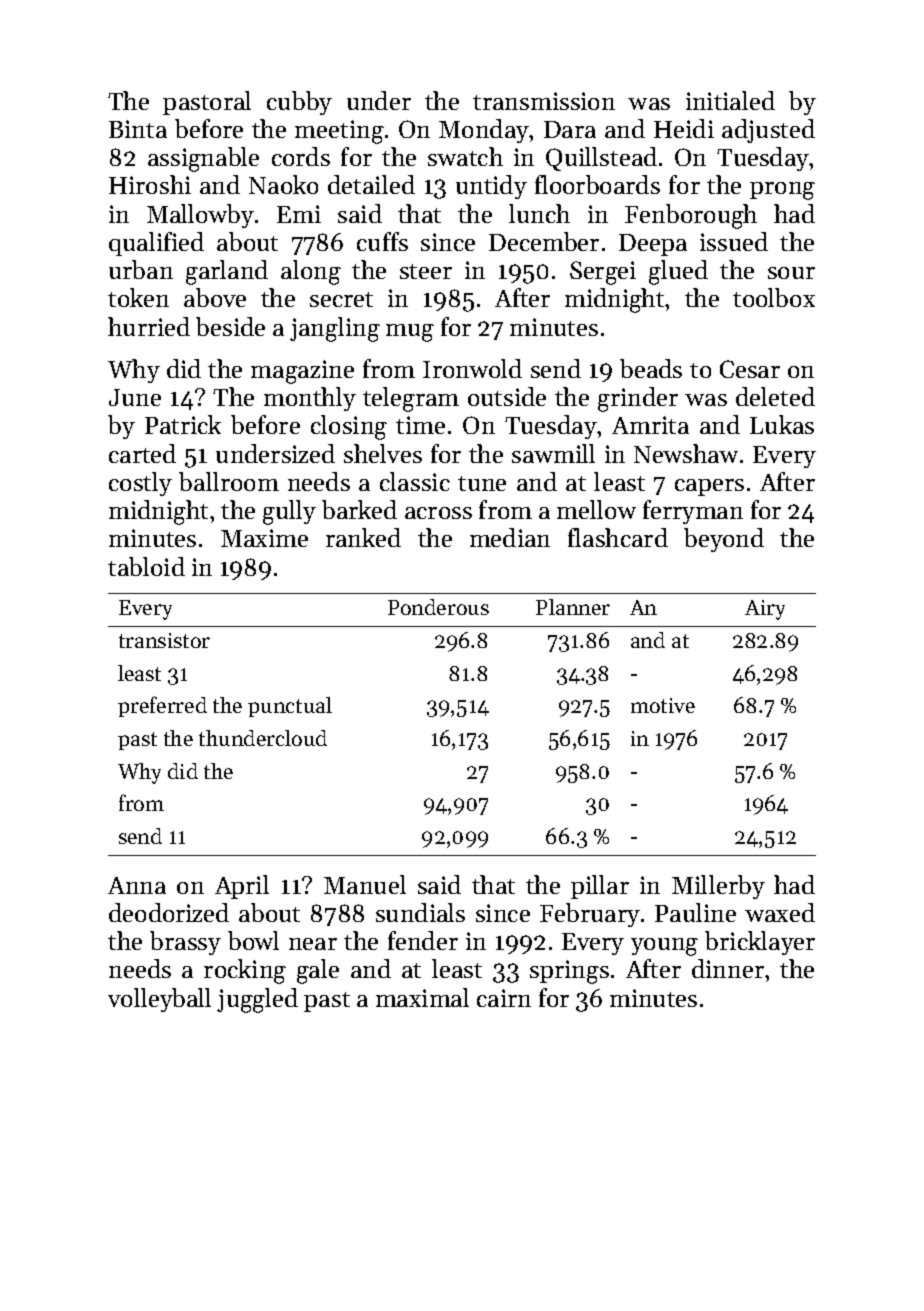  I want to click on across, so click(438, 513).
